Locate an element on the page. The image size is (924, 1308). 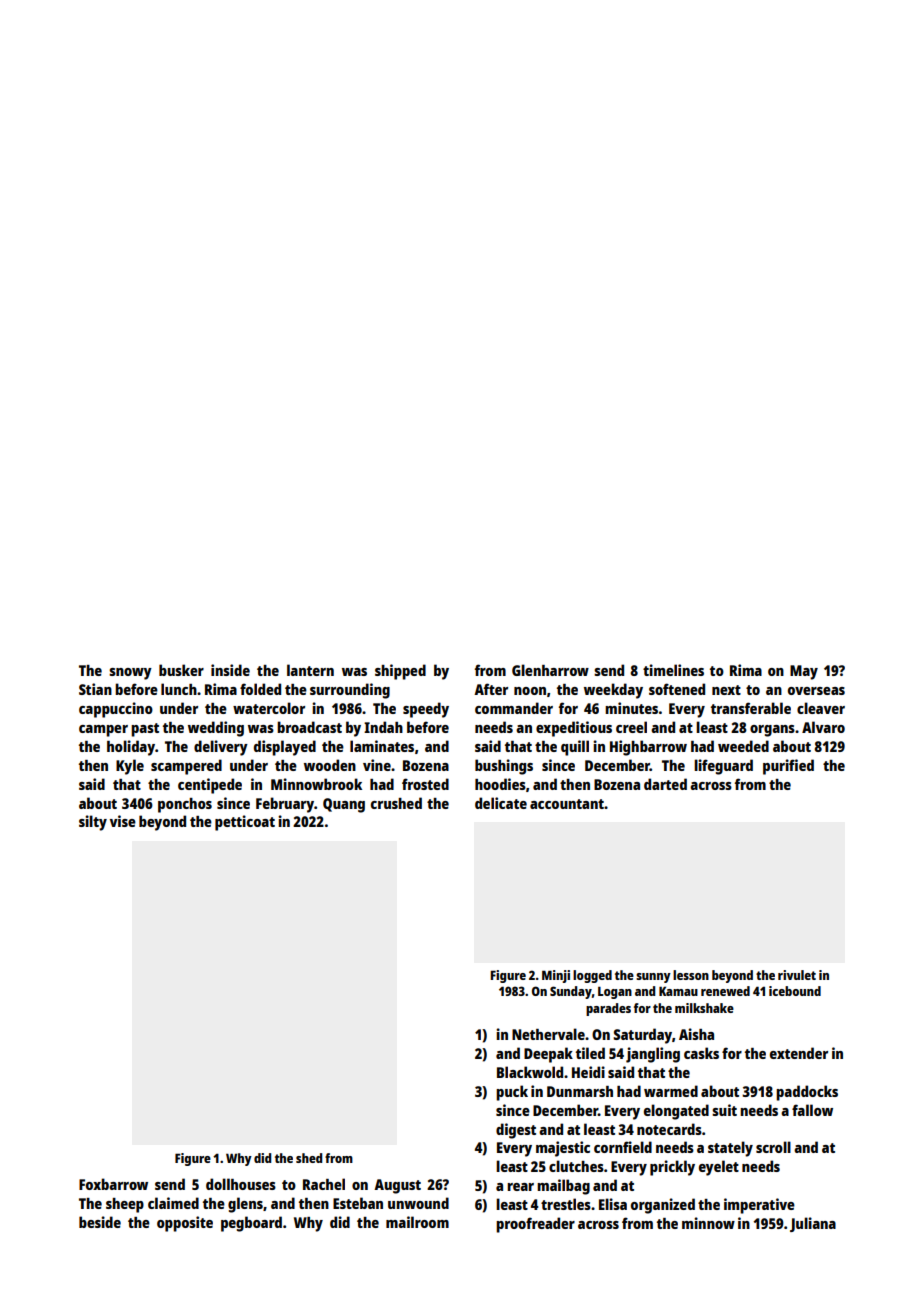
Minji is located at coordinates (556, 976).
